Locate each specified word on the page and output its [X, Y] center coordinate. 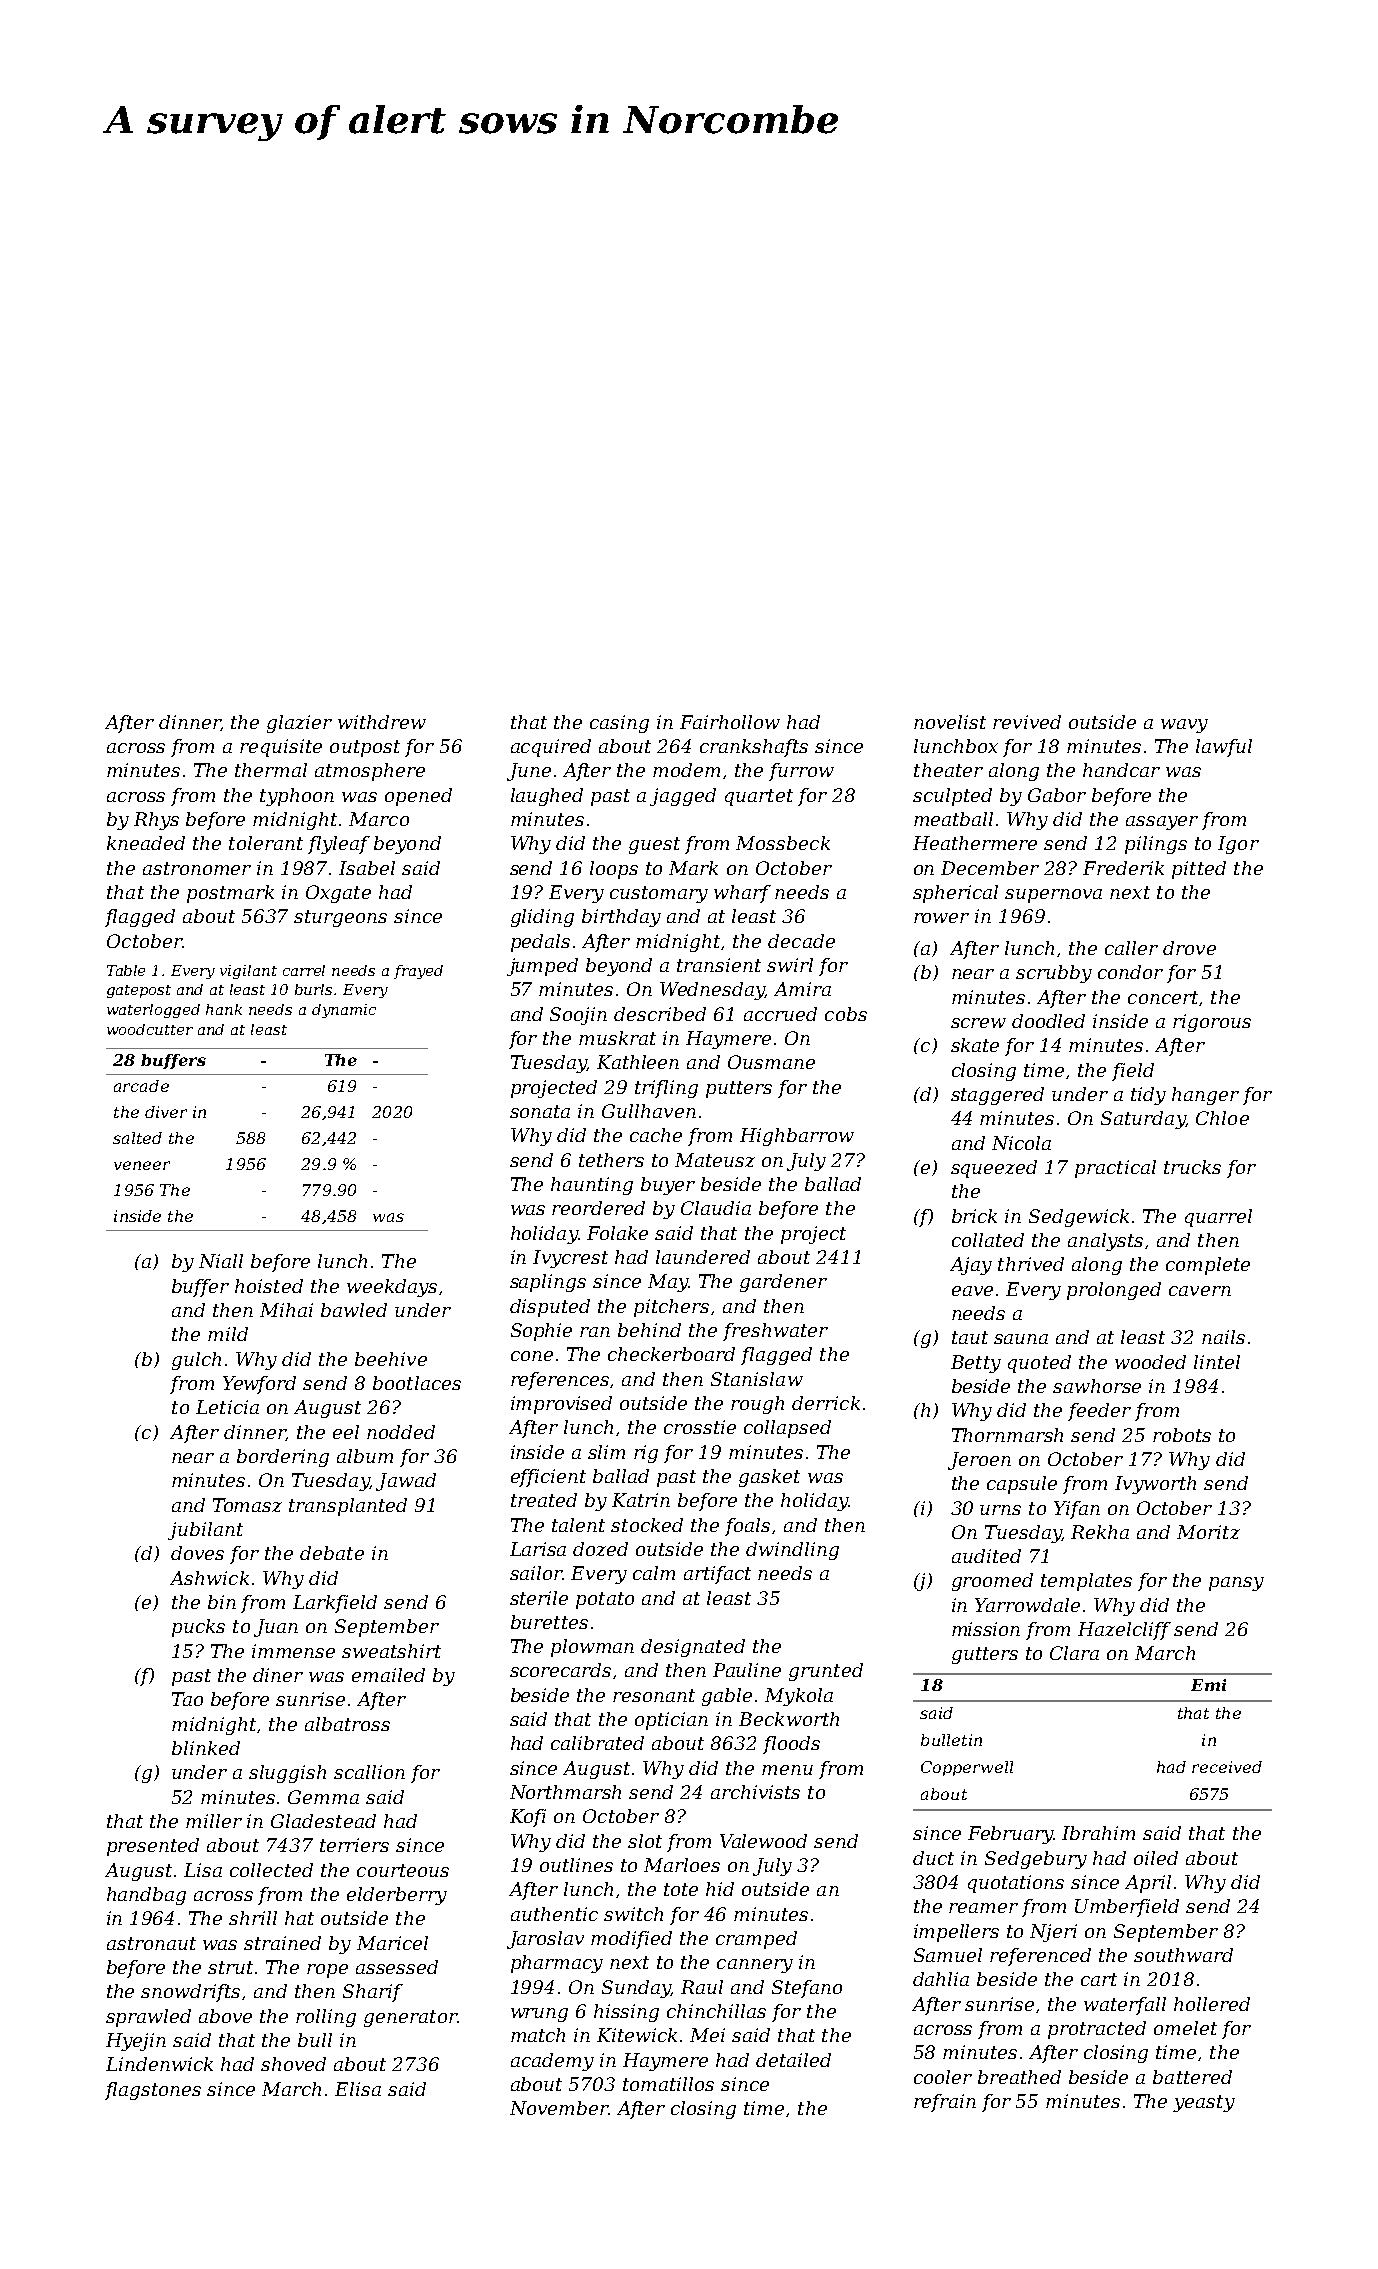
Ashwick [209, 1578]
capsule [1022, 1485]
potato [605, 1600]
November [559, 2108]
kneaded [146, 843]
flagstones [153, 2091]
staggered [997, 1096]
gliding [542, 918]
